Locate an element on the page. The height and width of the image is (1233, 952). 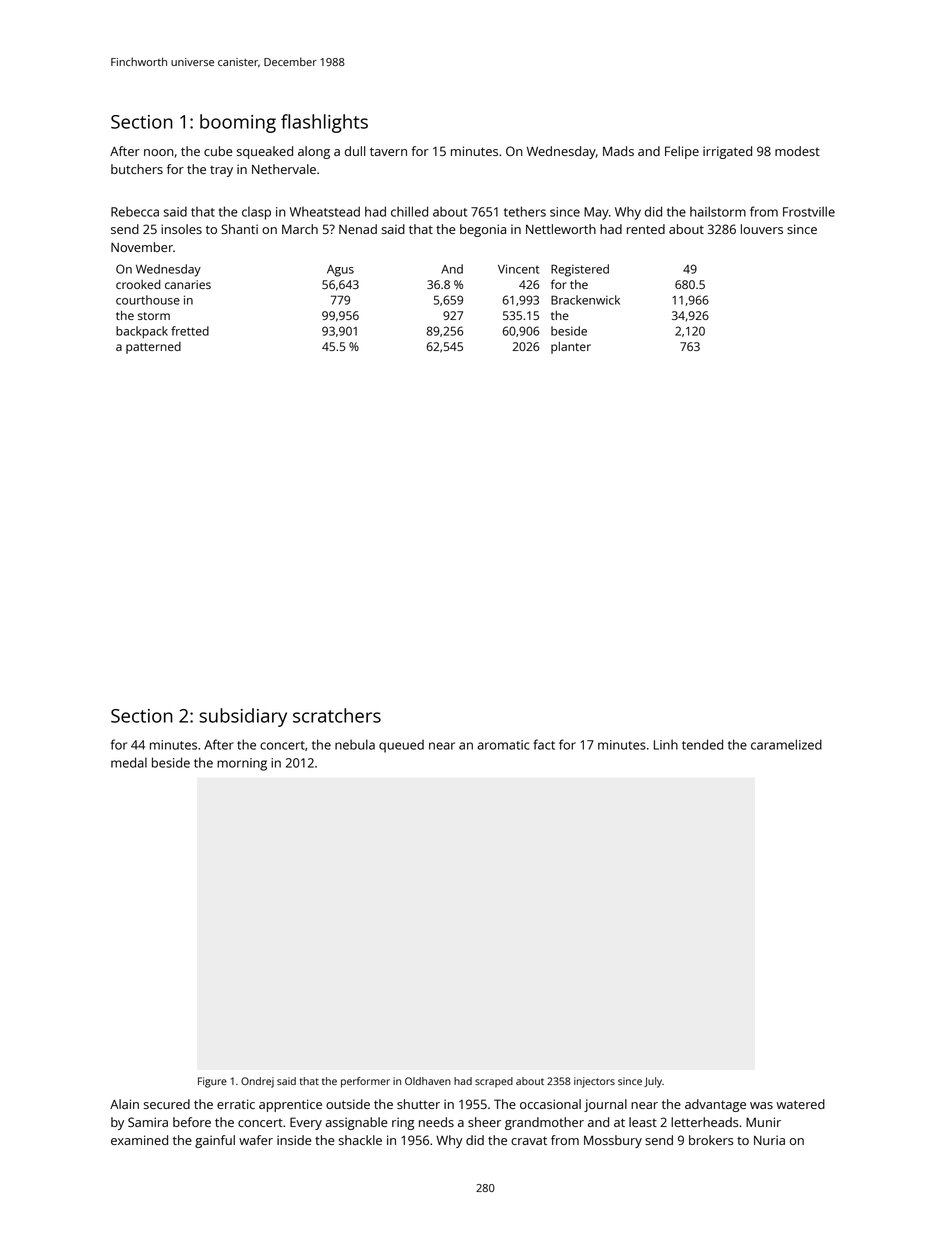
caramelized is located at coordinates (786, 744).
